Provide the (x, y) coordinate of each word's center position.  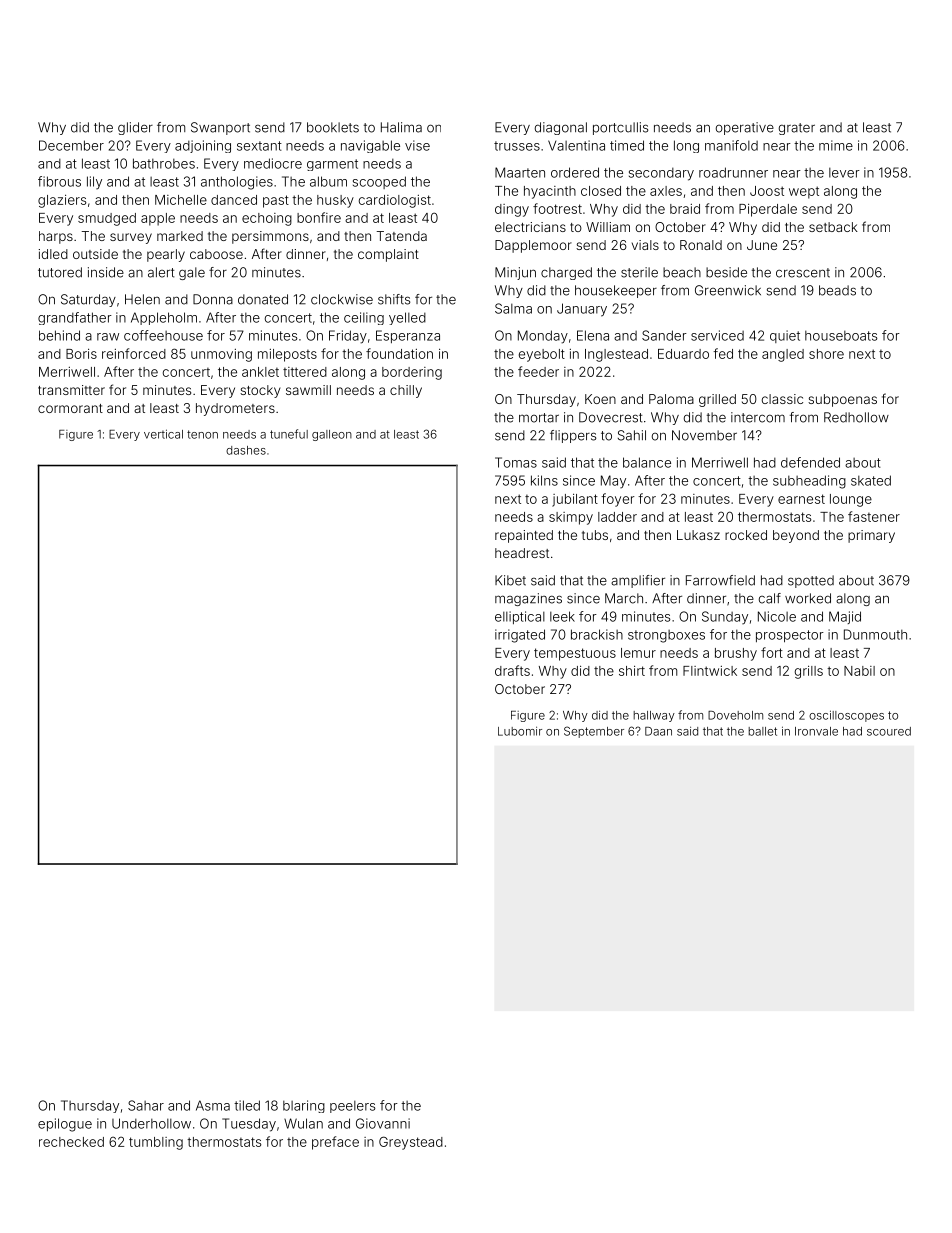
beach (682, 272)
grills (809, 672)
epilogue (65, 1125)
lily (94, 183)
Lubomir (520, 731)
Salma (513, 308)
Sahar (146, 1105)
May (613, 482)
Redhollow (856, 417)
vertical (163, 434)
